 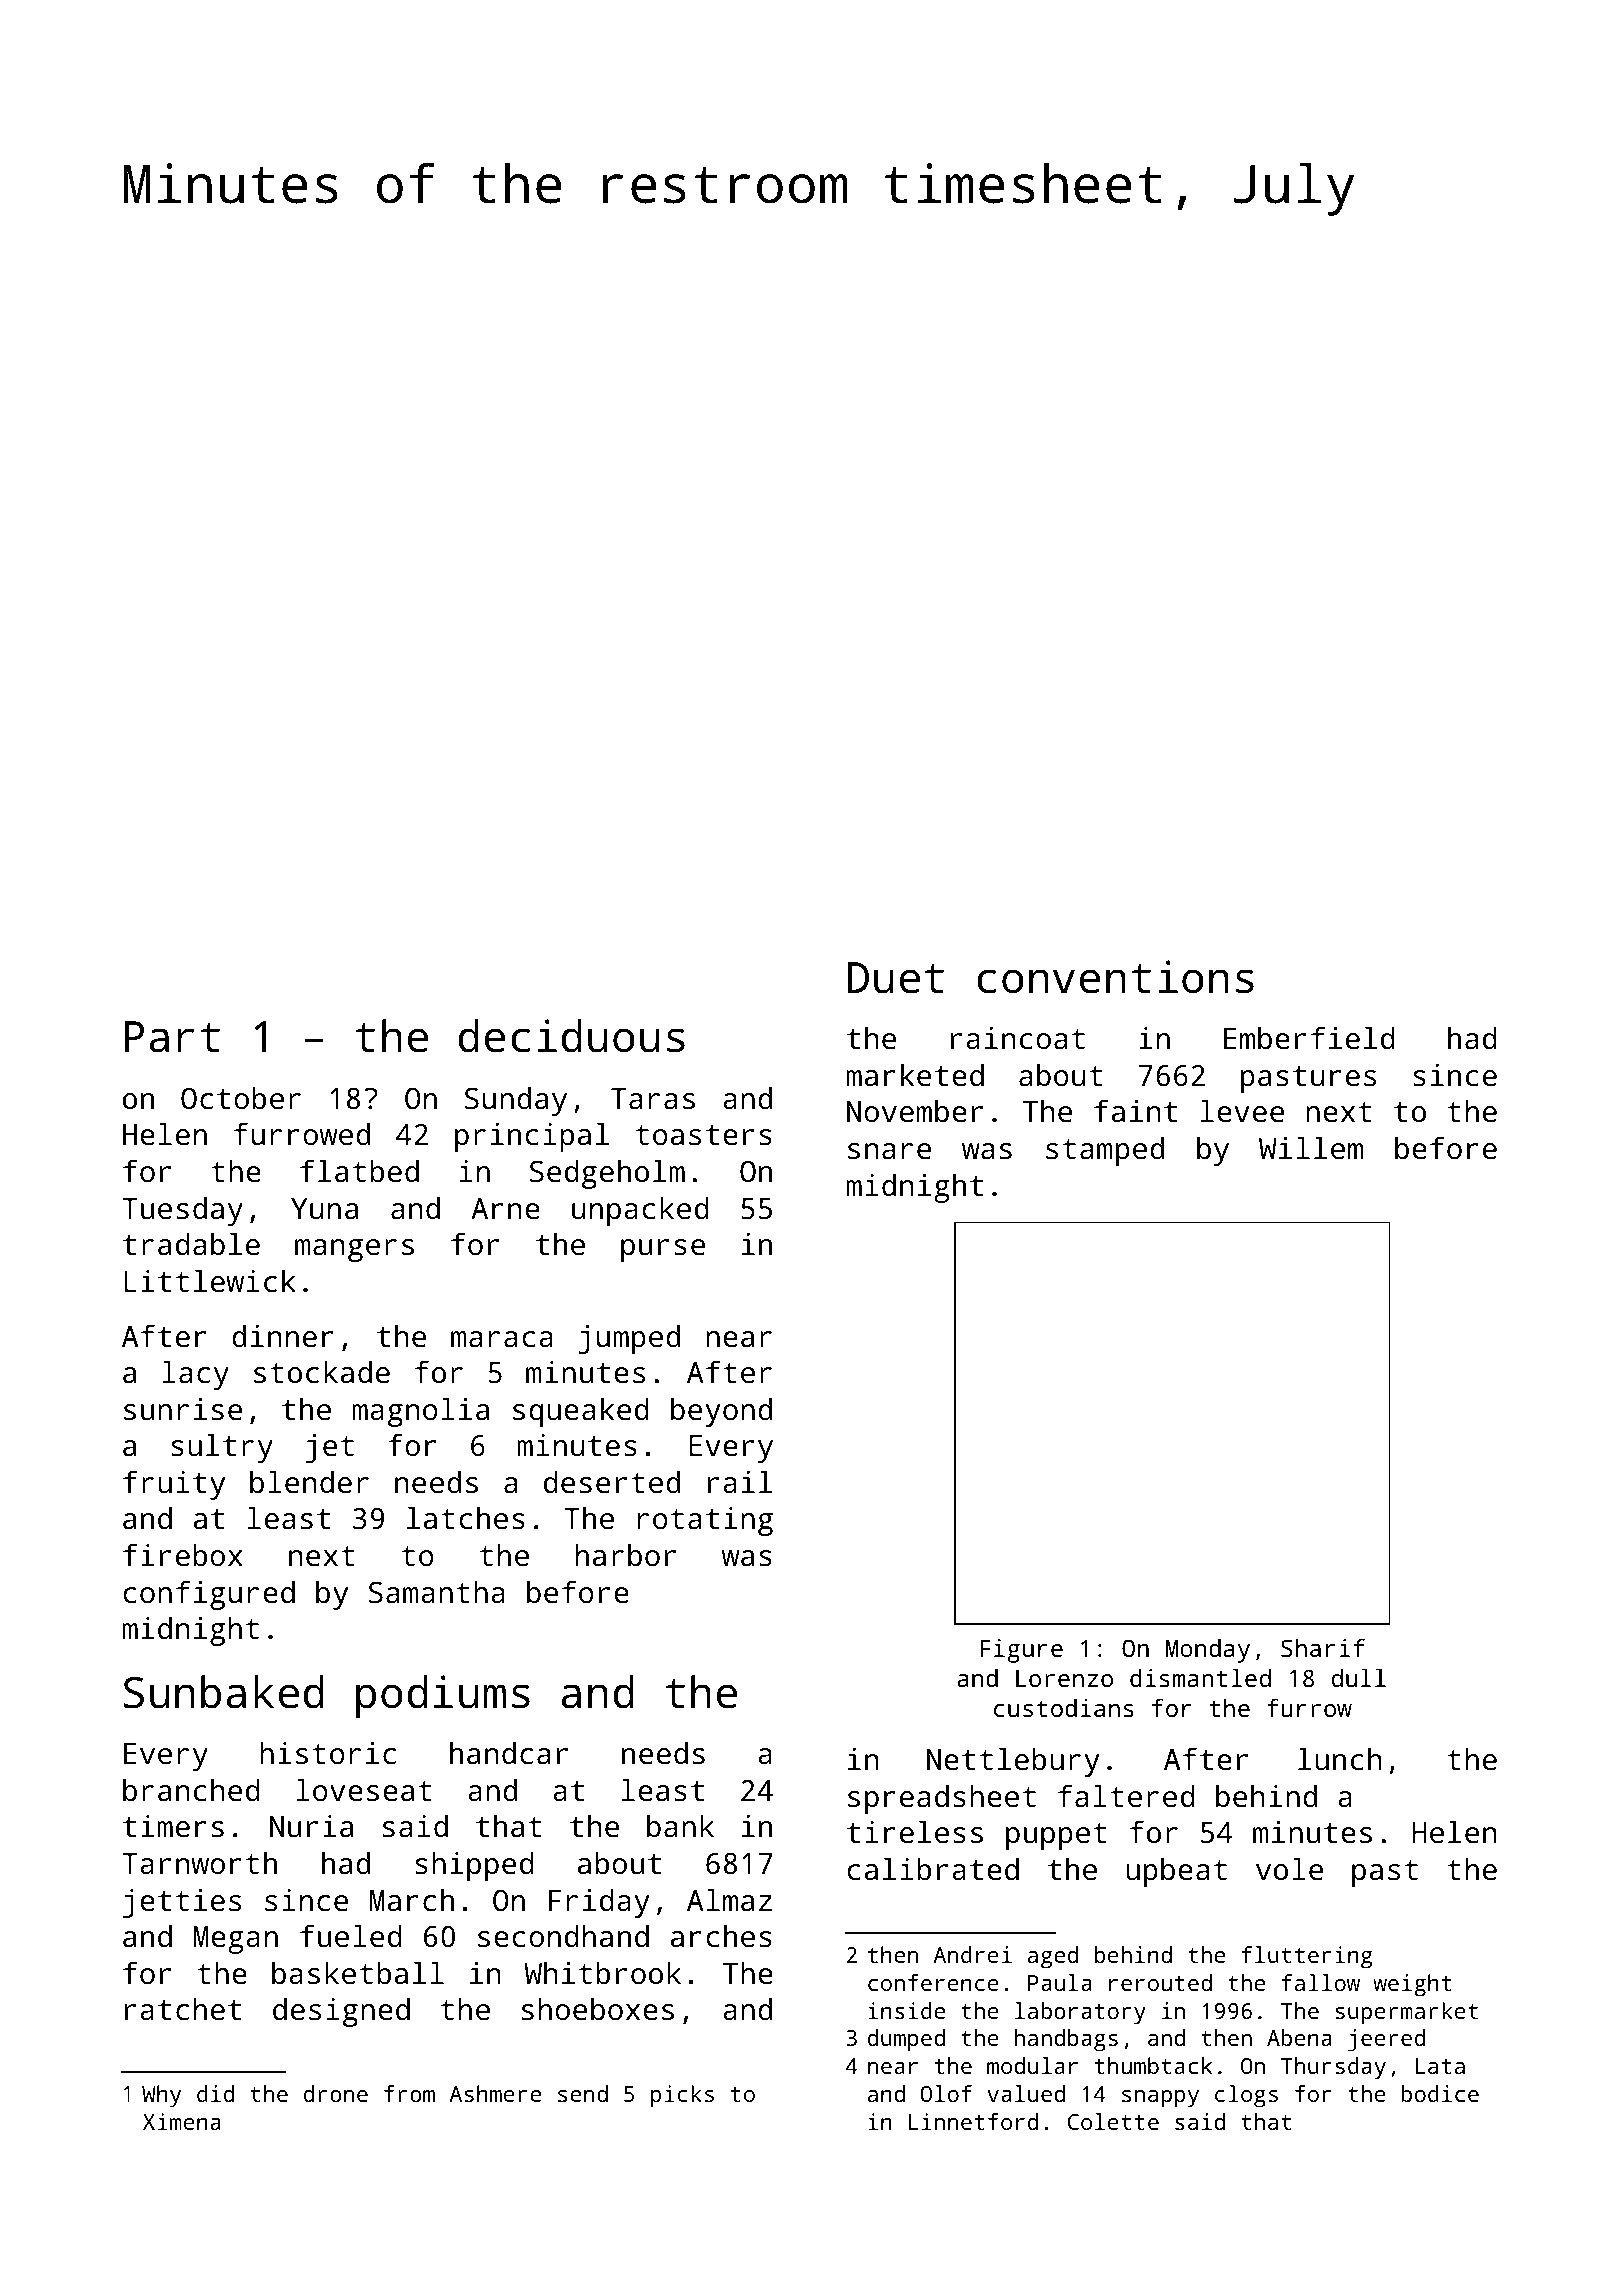 What do you see at coordinates (224, 1692) in the screenshot?
I see `Sunbaked` at bounding box center [224, 1692].
